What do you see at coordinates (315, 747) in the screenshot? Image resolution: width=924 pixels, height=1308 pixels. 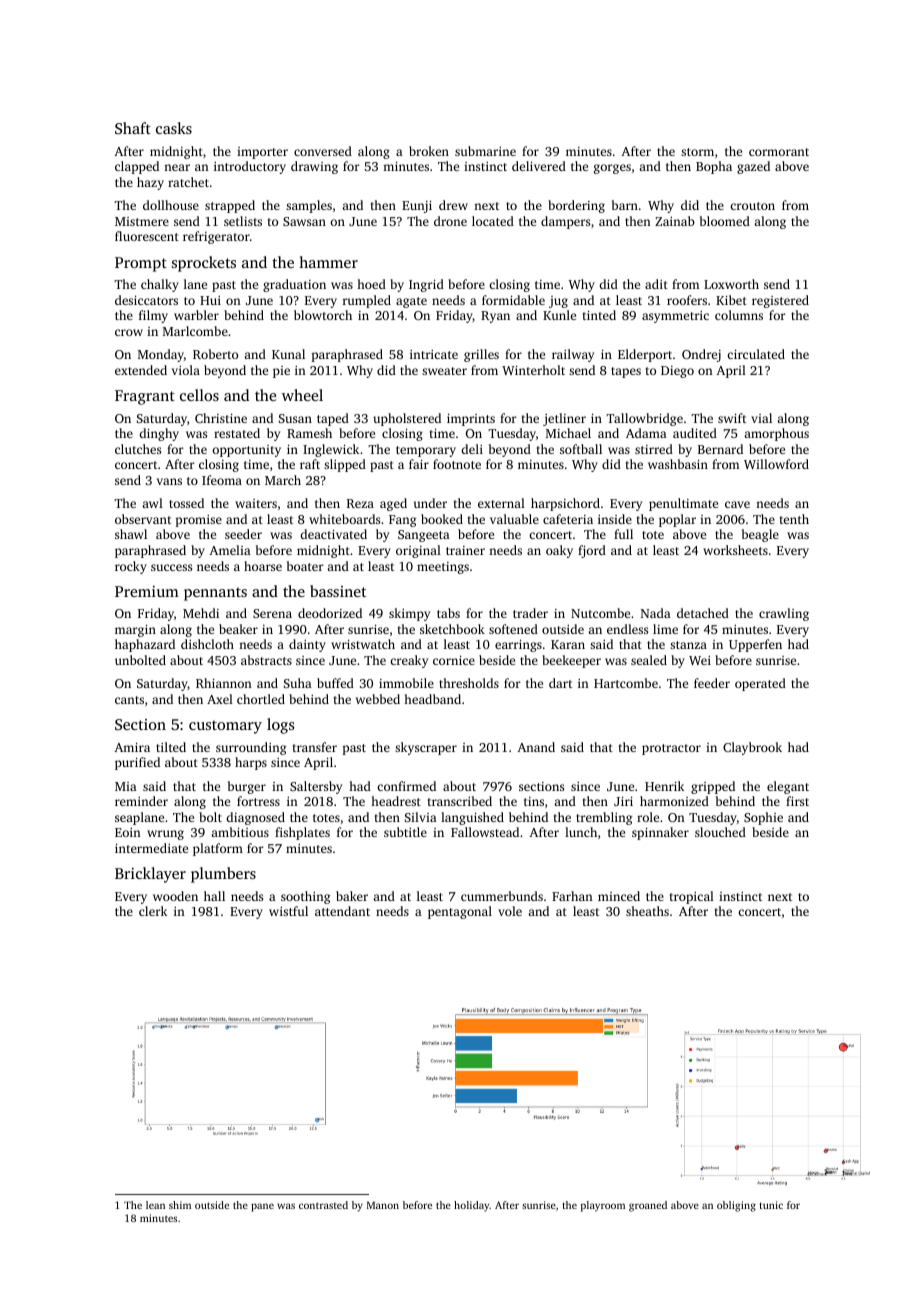 I see `transfer` at bounding box center [315, 747].
